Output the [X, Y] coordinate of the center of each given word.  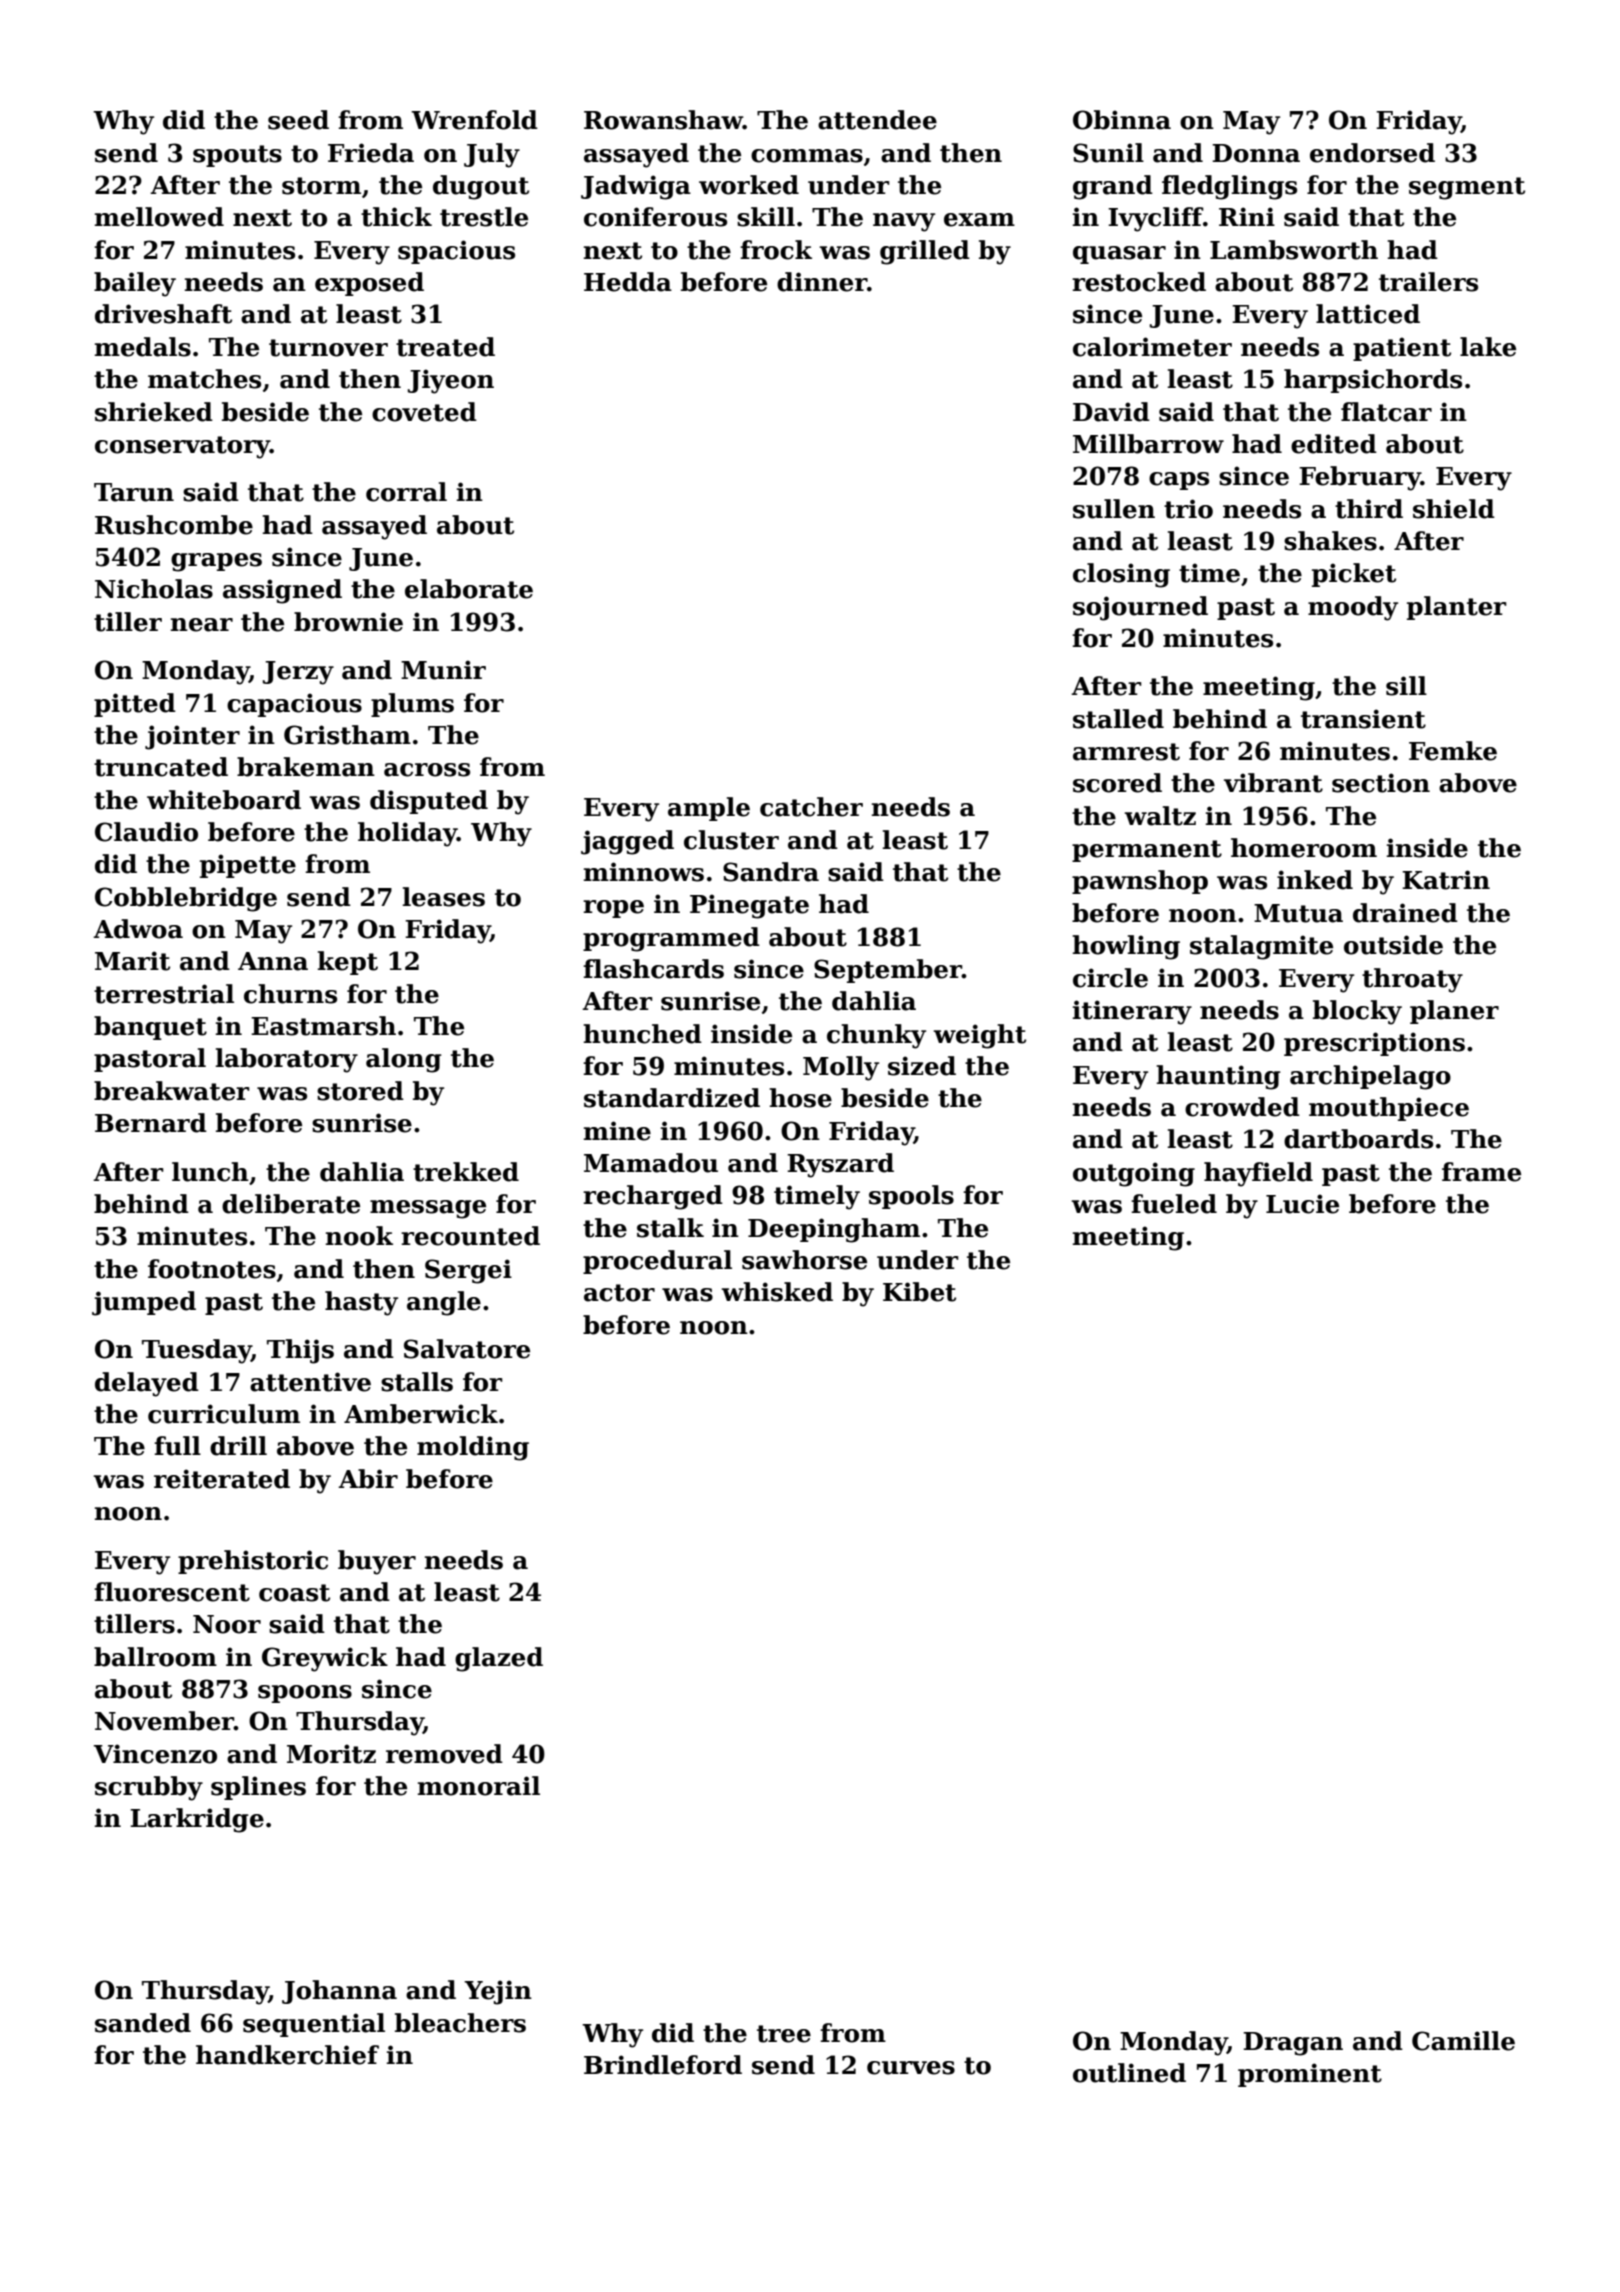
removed [444, 1754]
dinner [822, 282]
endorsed [1372, 153]
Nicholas [154, 589]
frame [1481, 1172]
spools [911, 1197]
